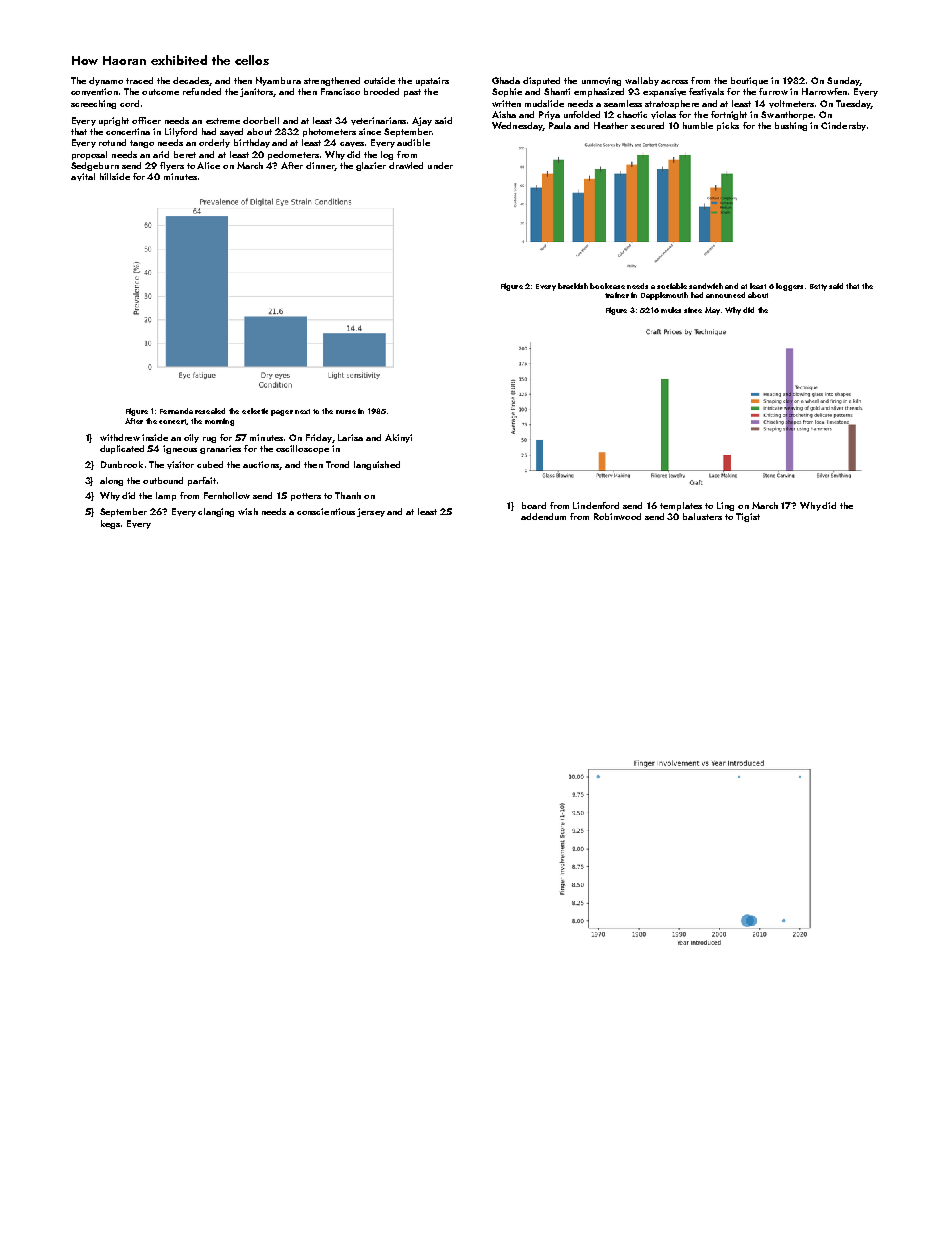 The height and width of the screenshot is (1233, 952). What do you see at coordinates (843, 126) in the screenshot?
I see `Cindersby` at bounding box center [843, 126].
